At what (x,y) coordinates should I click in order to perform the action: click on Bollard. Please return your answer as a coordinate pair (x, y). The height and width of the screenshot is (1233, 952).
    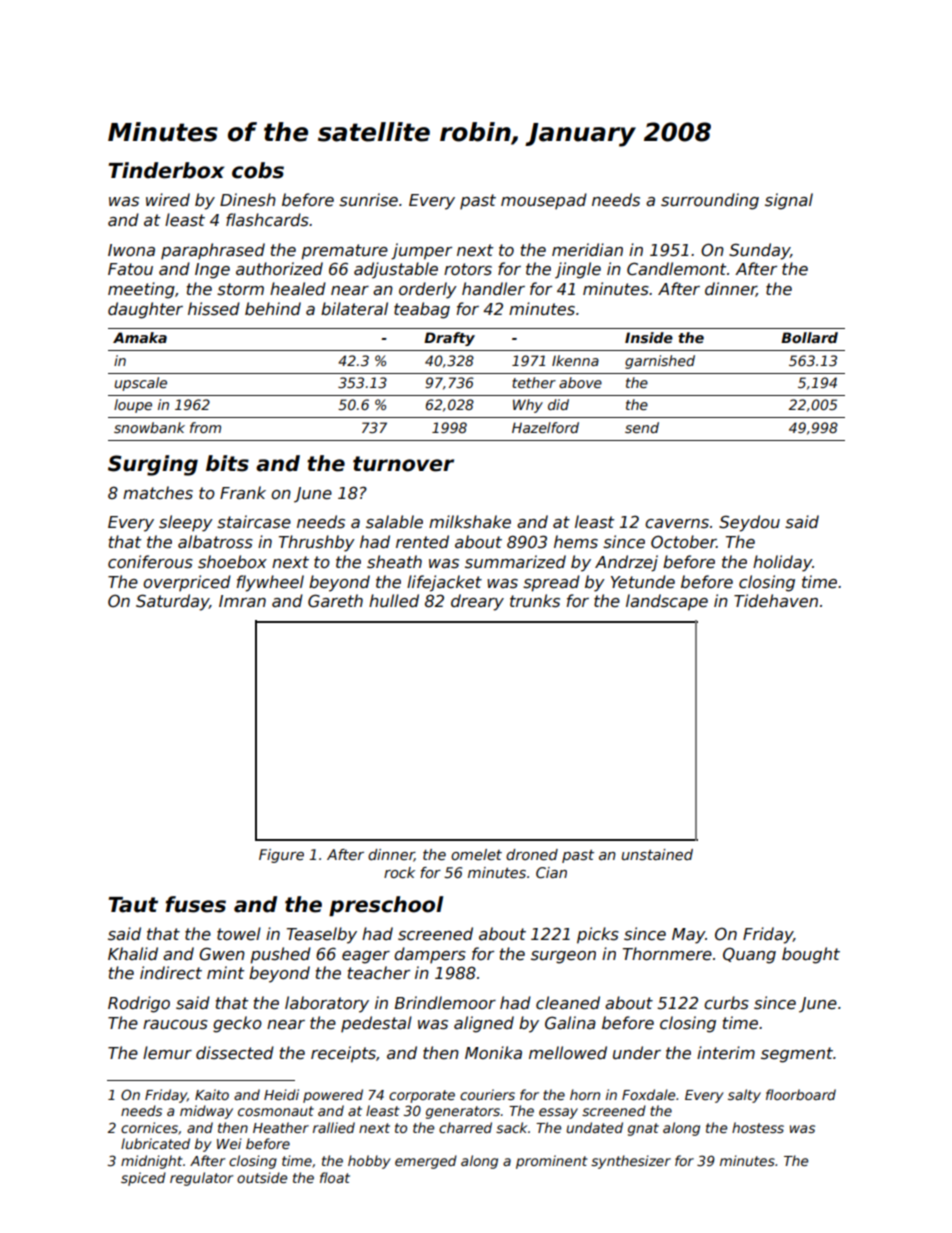
    Looking at the image, I should click on (809, 337).
